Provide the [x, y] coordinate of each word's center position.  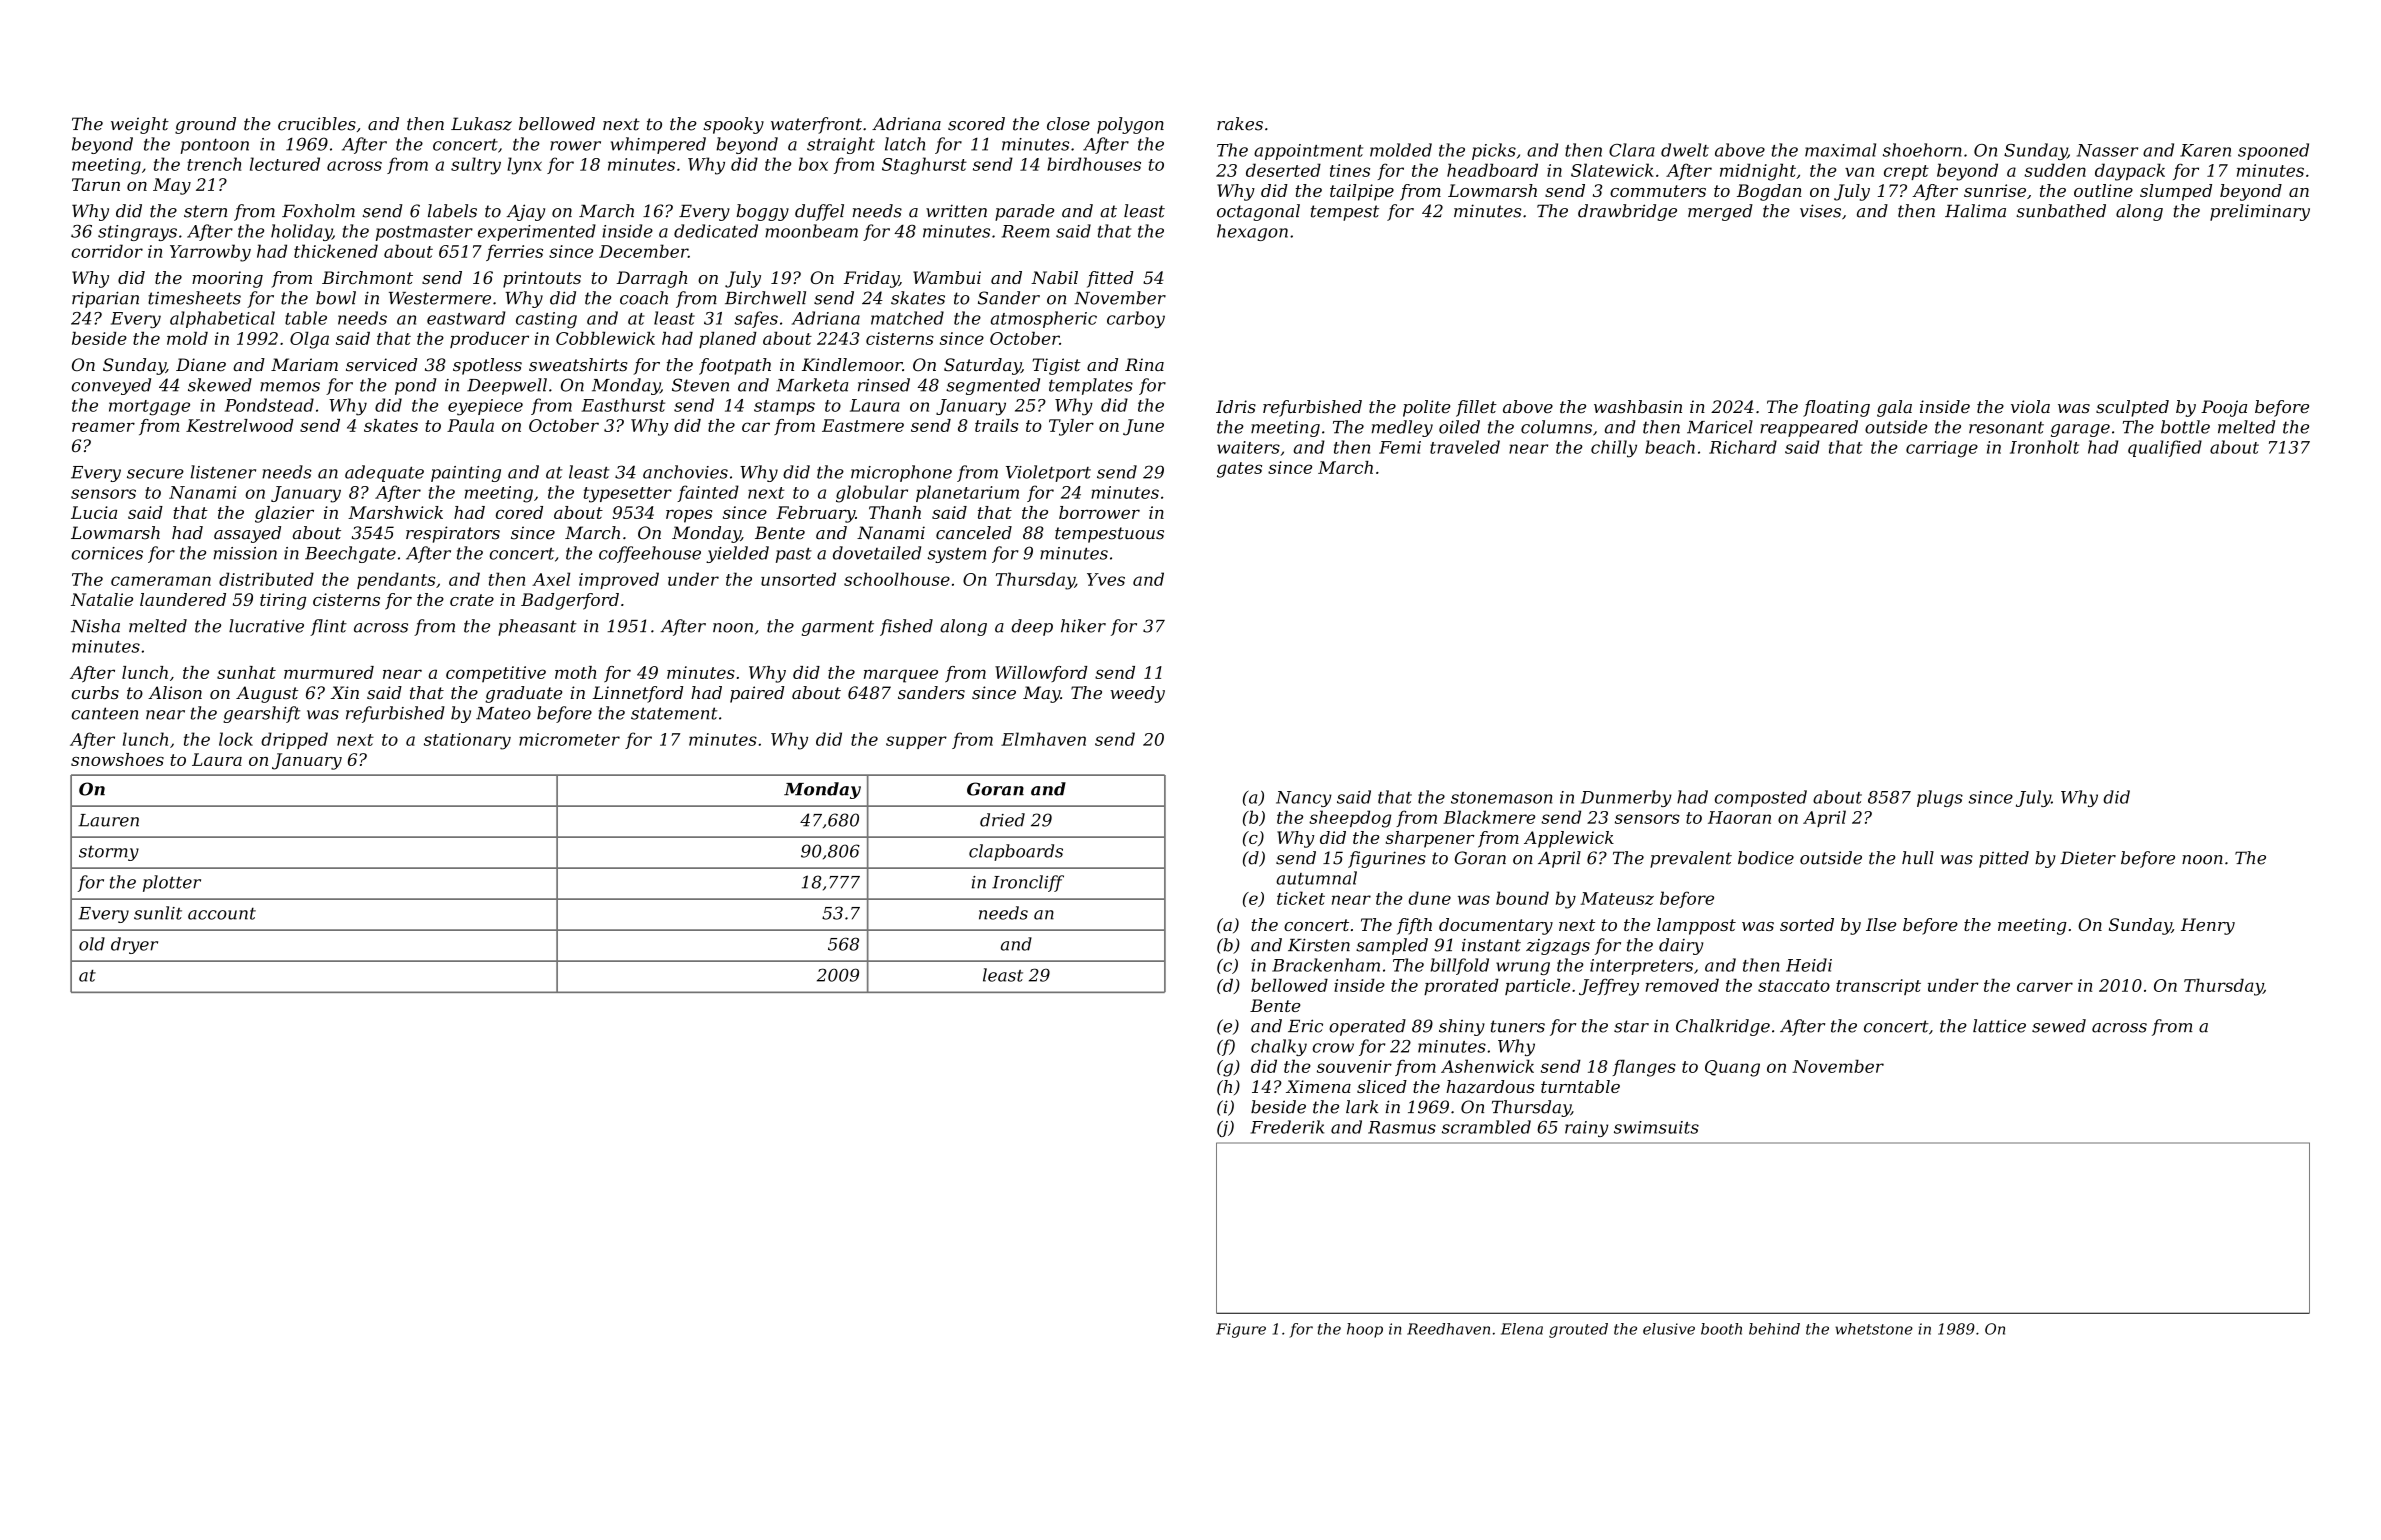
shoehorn [1922, 150]
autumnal [1316, 878]
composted [1761, 798]
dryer [134, 945]
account [222, 913]
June [1143, 427]
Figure [1241, 1330]
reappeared [1809, 428]
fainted [708, 493]
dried [1002, 820]
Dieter [2088, 858]
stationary [467, 741]
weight [140, 125]
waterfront [816, 125]
